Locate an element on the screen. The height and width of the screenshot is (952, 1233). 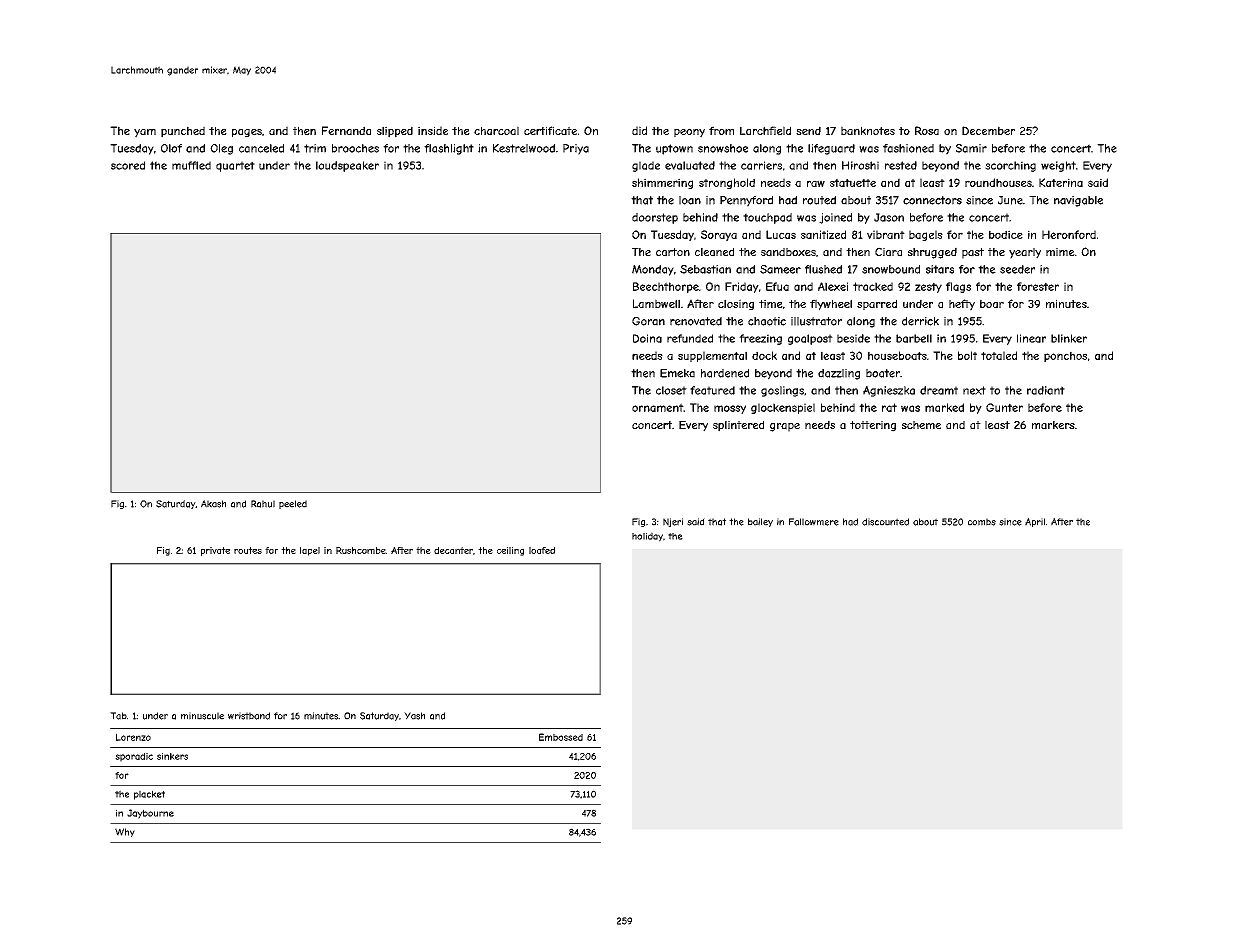
Katerina is located at coordinates (1061, 182).
